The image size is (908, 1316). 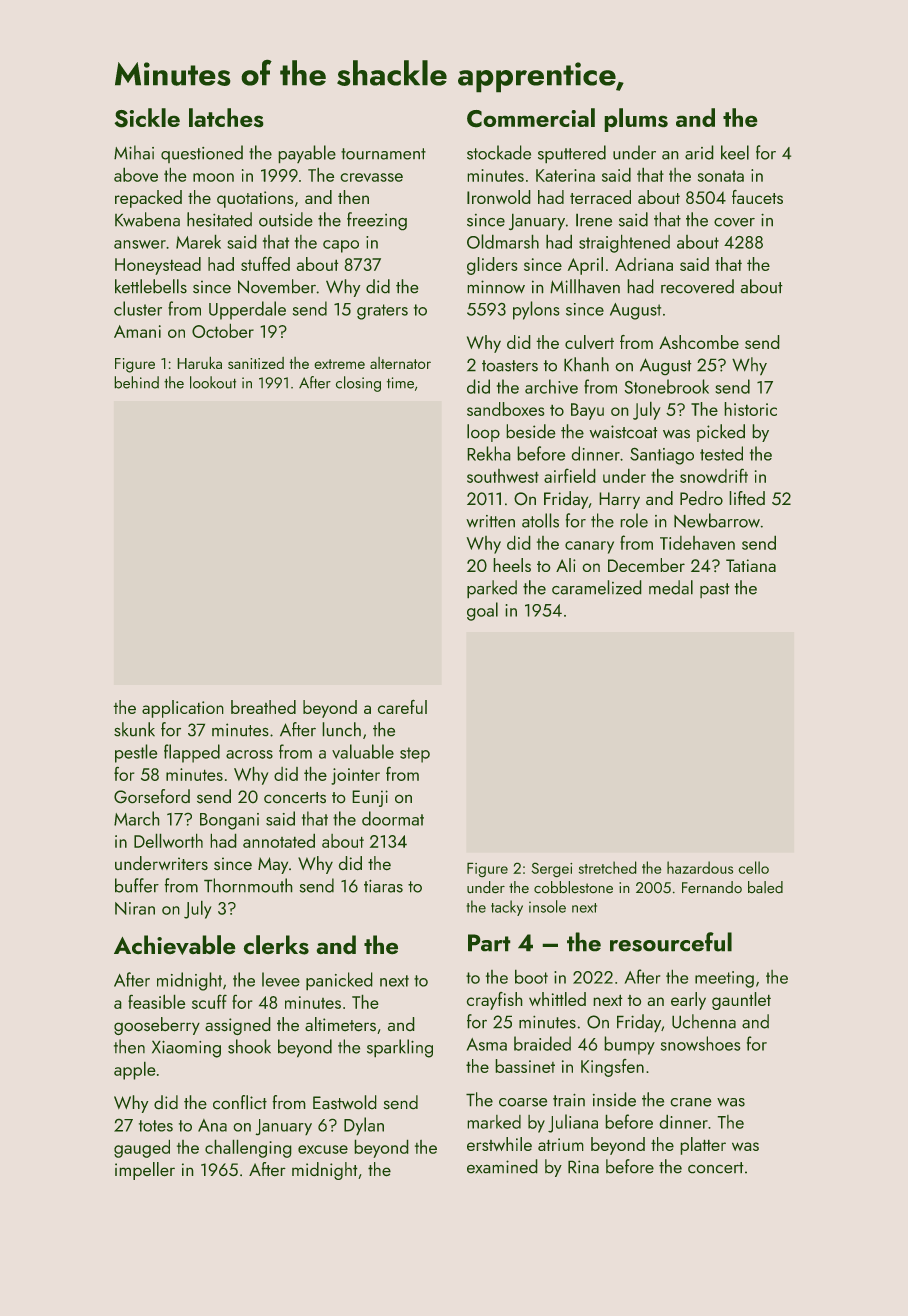 What do you see at coordinates (202, 154) in the screenshot?
I see `questioned` at bounding box center [202, 154].
